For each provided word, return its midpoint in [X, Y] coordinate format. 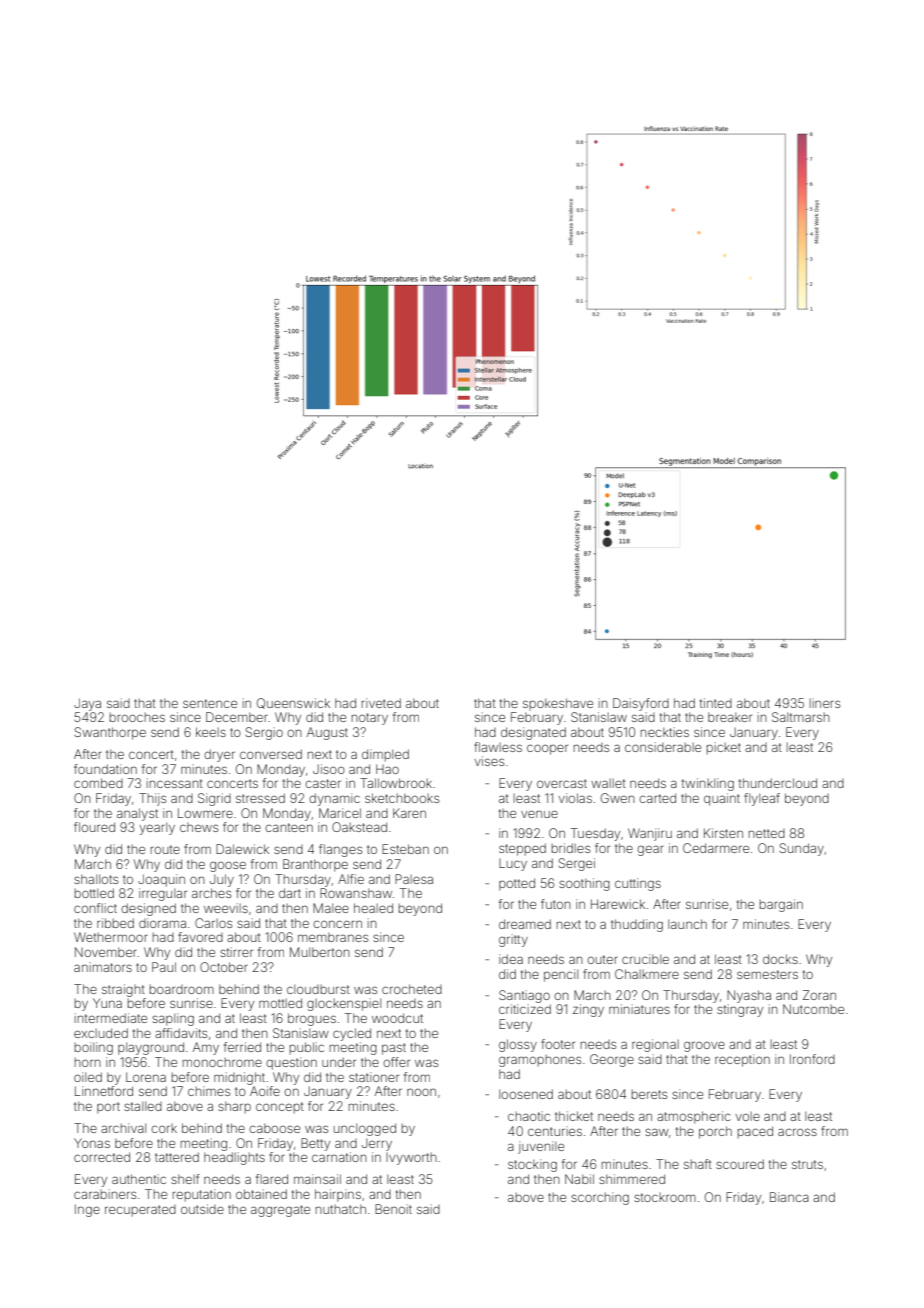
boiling [94, 1048]
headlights [234, 1158]
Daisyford [641, 704]
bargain [781, 905]
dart [290, 893]
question [291, 1063]
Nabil [579, 1179]
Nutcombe [813, 1009]
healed [373, 908]
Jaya [87, 704]
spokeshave [558, 704]
